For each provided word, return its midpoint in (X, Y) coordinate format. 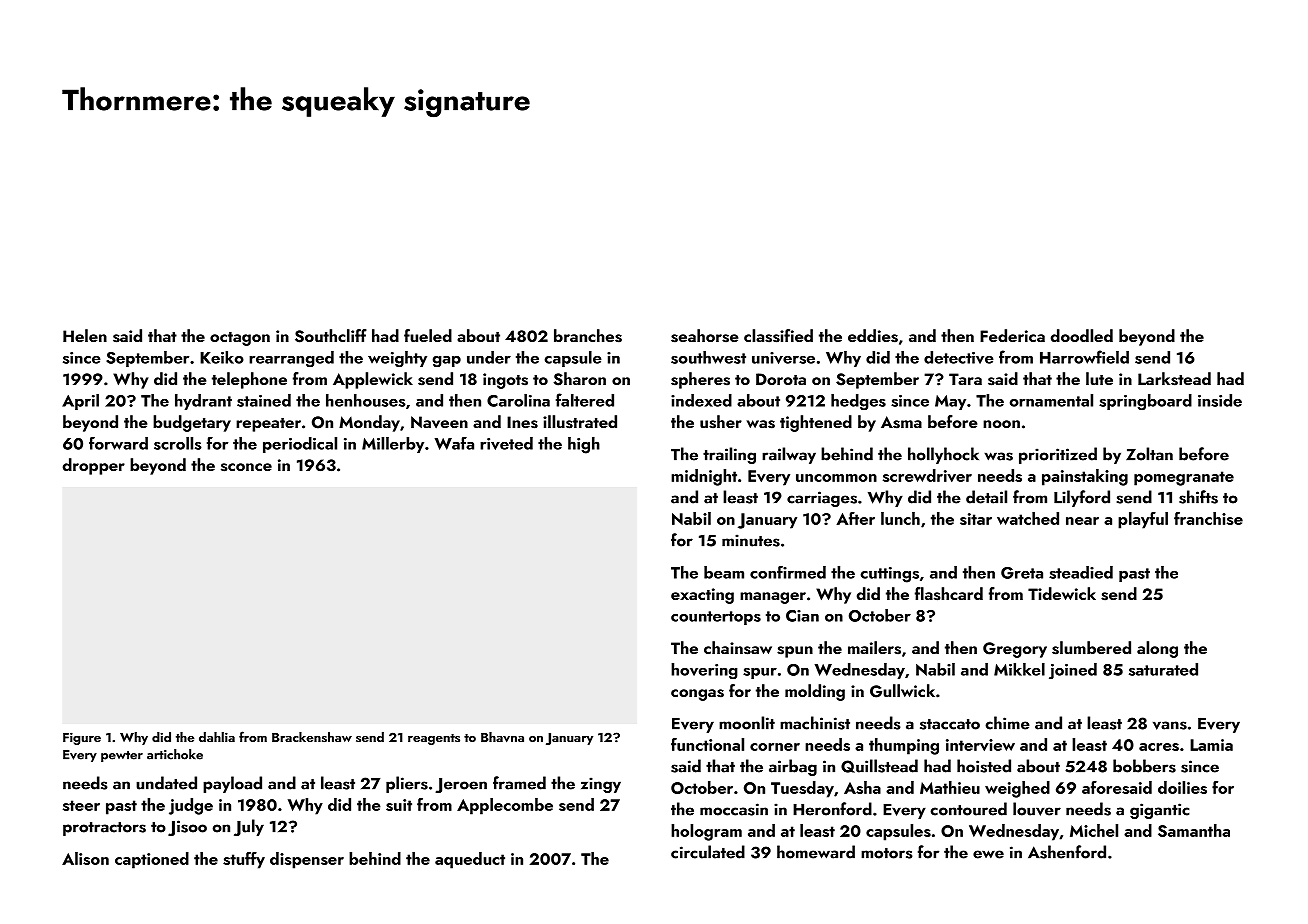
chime (1007, 723)
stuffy (244, 860)
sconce (246, 467)
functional (707, 744)
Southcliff (331, 336)
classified (778, 336)
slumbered (1091, 648)
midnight (704, 477)
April (80, 402)
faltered (585, 400)
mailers (874, 648)
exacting (702, 596)
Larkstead (1174, 379)
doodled (1082, 335)
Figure (82, 738)
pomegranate (1184, 478)
